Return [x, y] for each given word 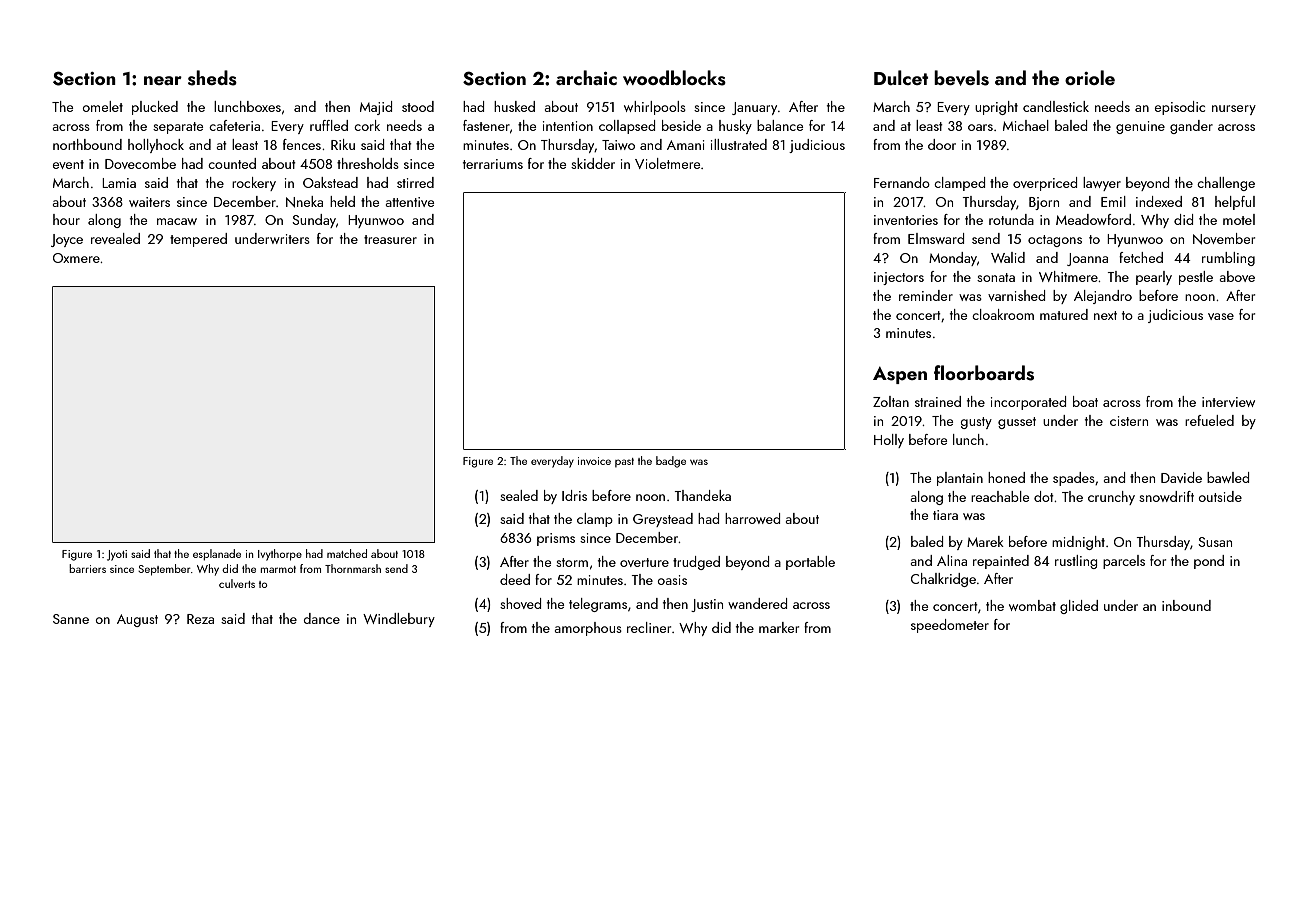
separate [178, 128]
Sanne [71, 619]
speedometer [950, 626]
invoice [594, 461]
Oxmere [76, 258]
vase [1221, 316]
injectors [899, 278]
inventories [906, 220]
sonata [996, 277]
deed [515, 579]
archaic [586, 77]
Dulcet [901, 77]
